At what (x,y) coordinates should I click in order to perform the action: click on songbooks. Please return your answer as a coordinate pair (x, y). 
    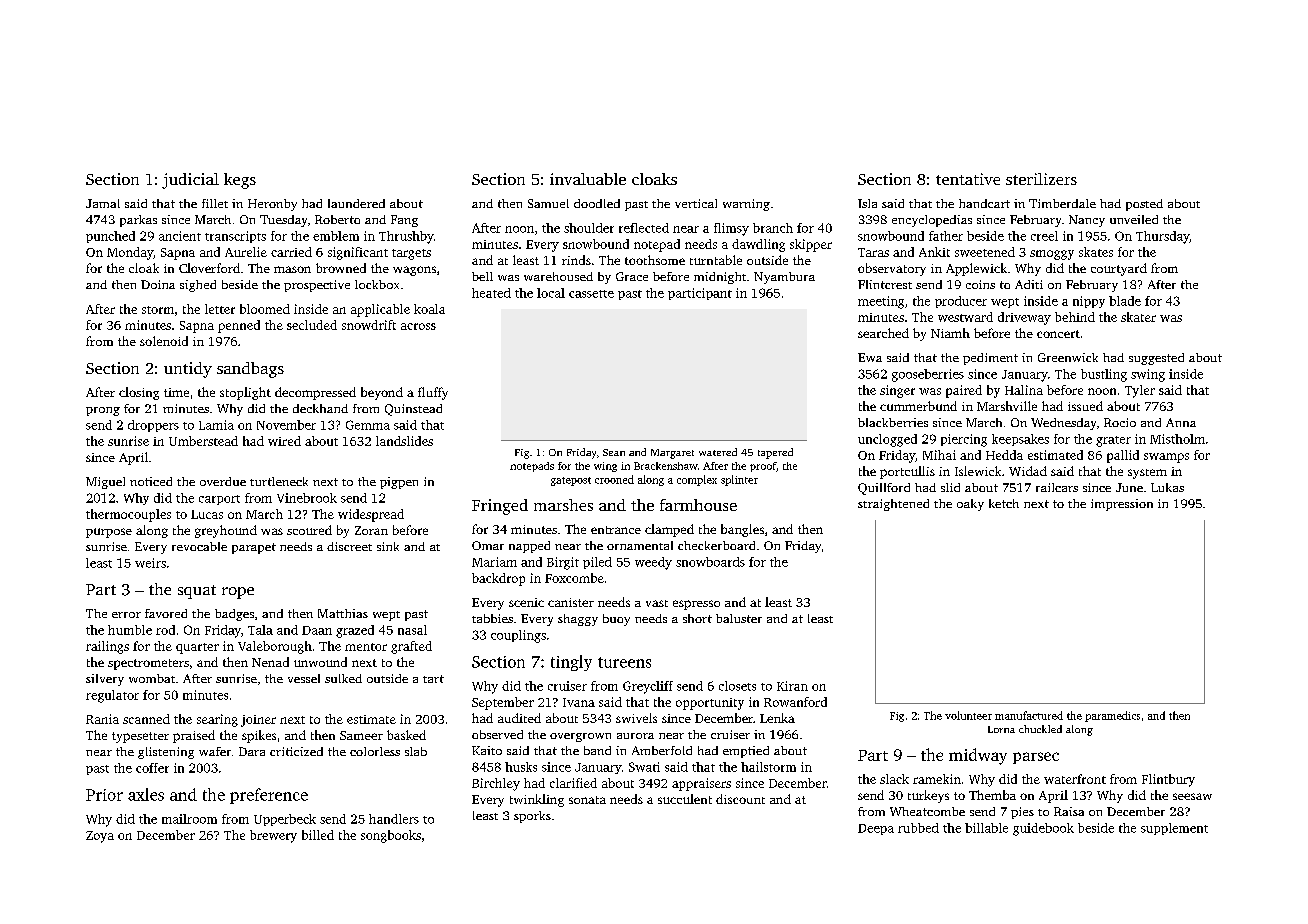
    Looking at the image, I should click on (391, 836).
